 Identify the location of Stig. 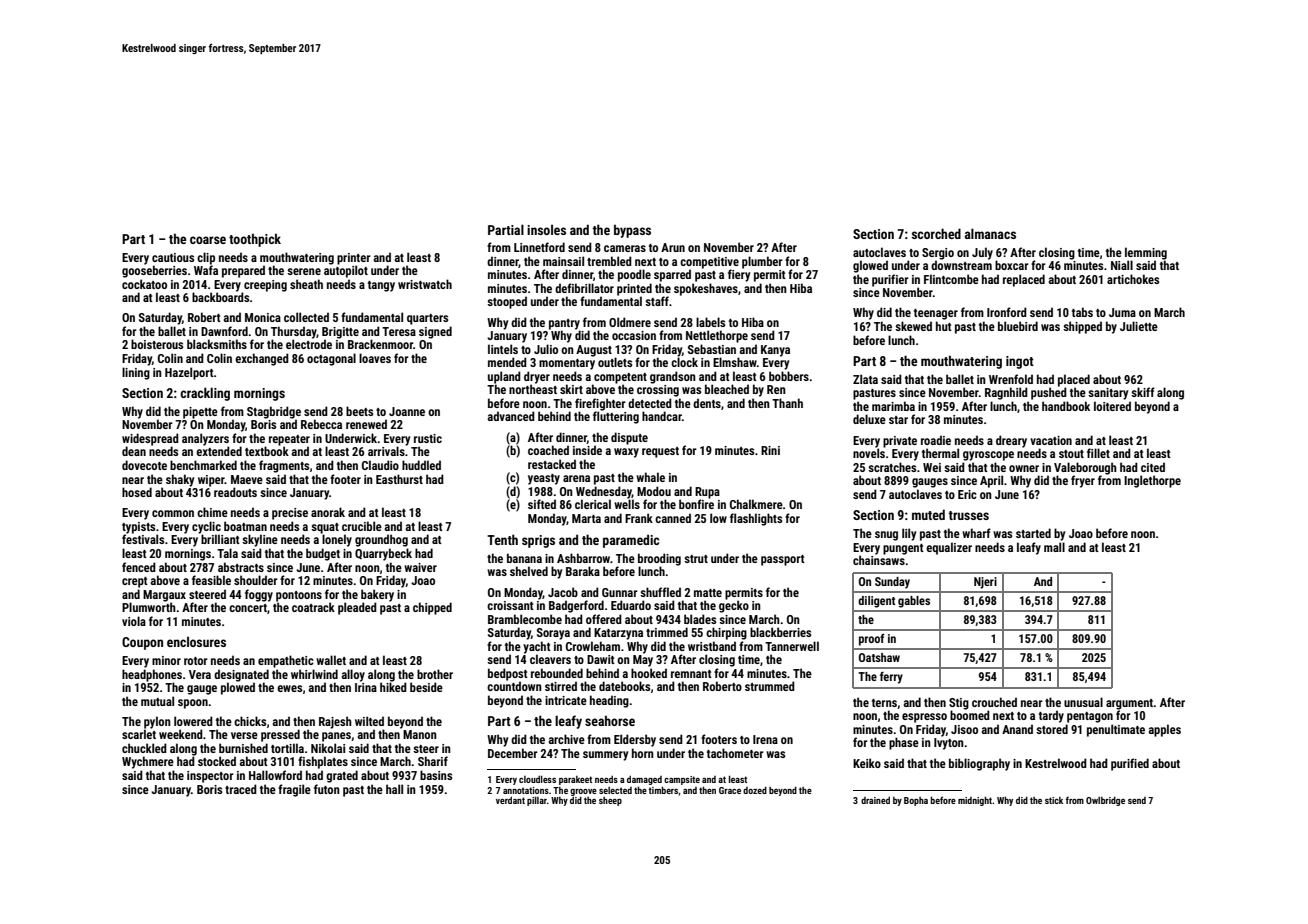
(959, 704).
